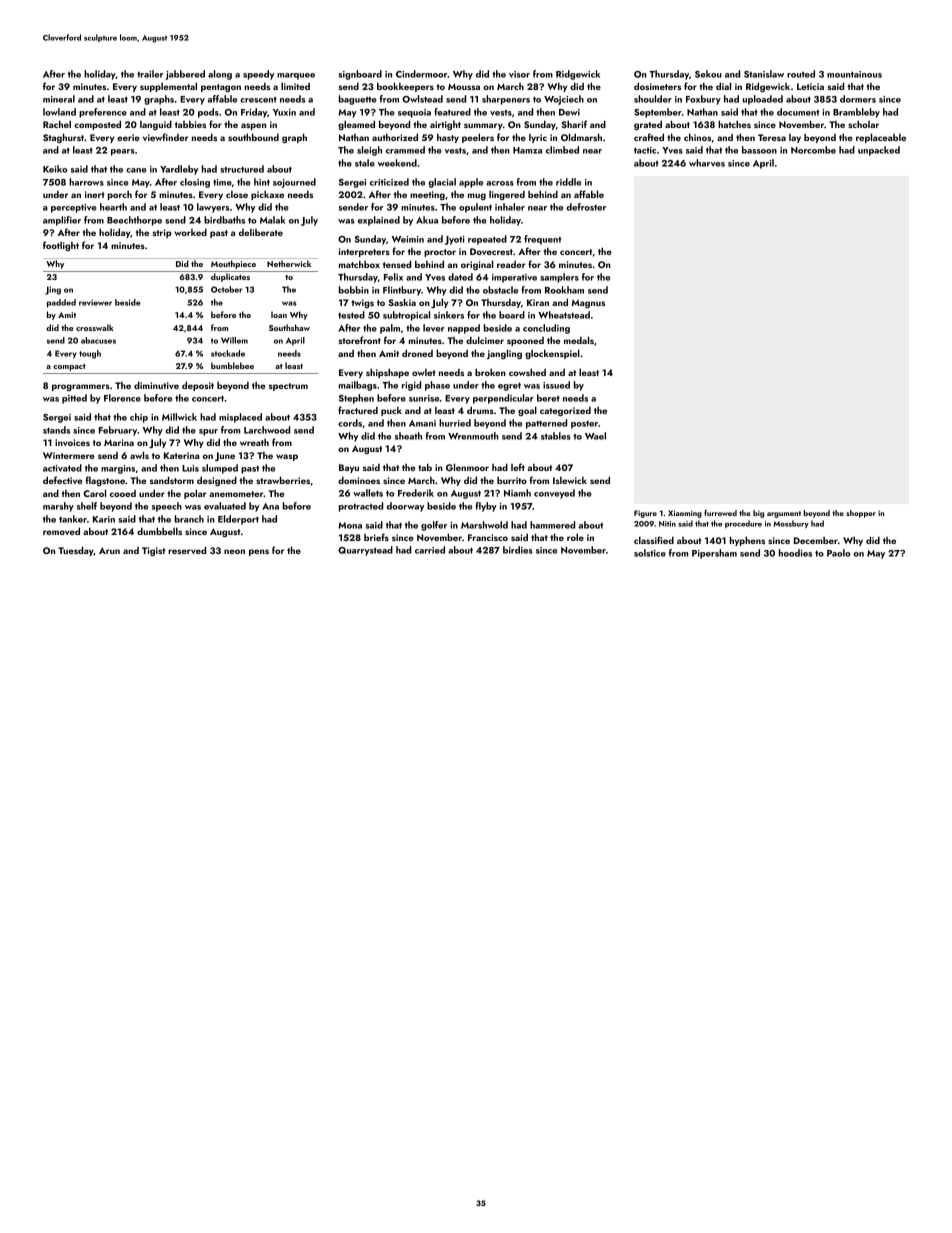 This page has height=1233, width=952. What do you see at coordinates (61, 531) in the page?
I see `removed` at bounding box center [61, 531].
